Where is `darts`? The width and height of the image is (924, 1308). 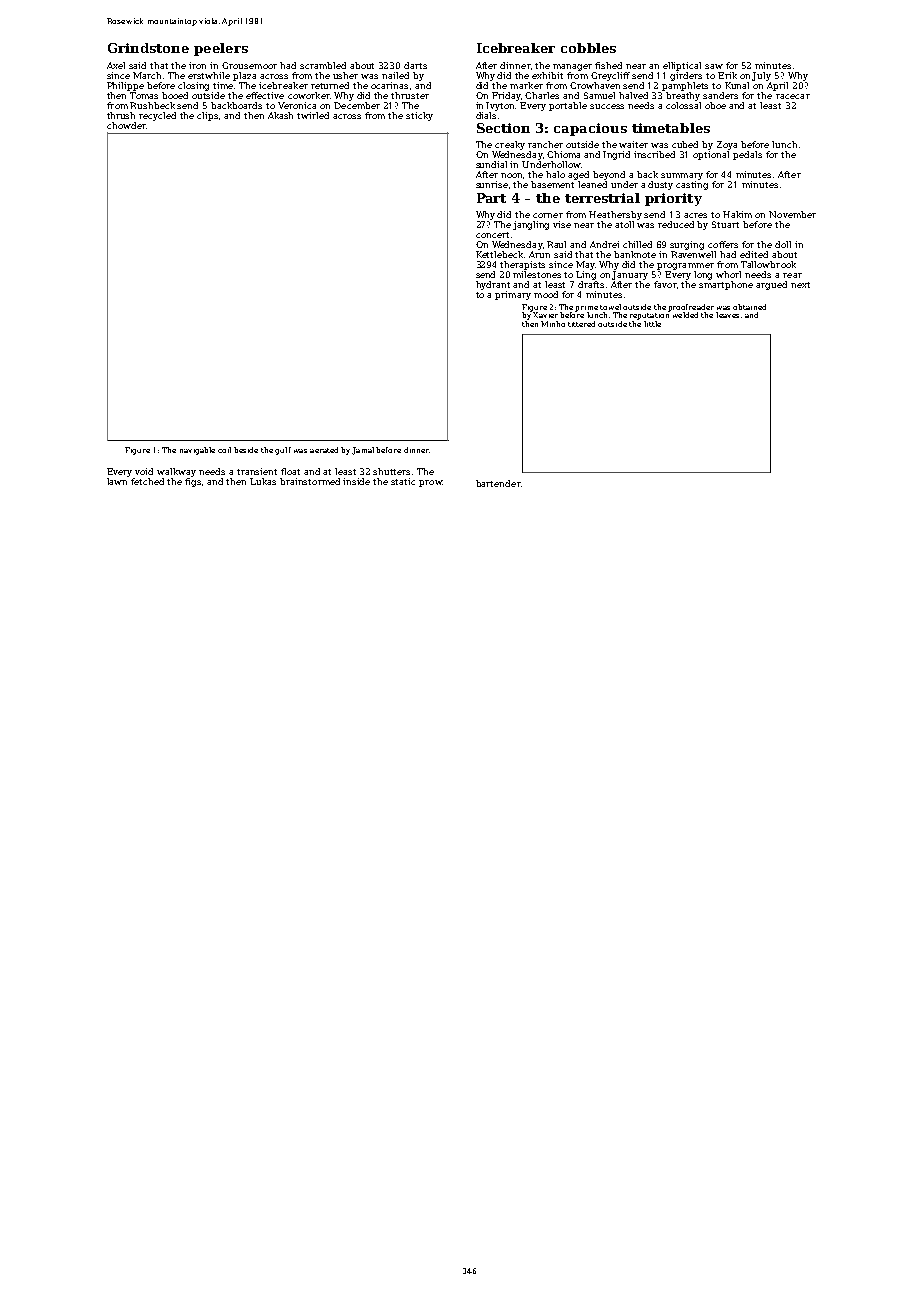 darts is located at coordinates (415, 65).
